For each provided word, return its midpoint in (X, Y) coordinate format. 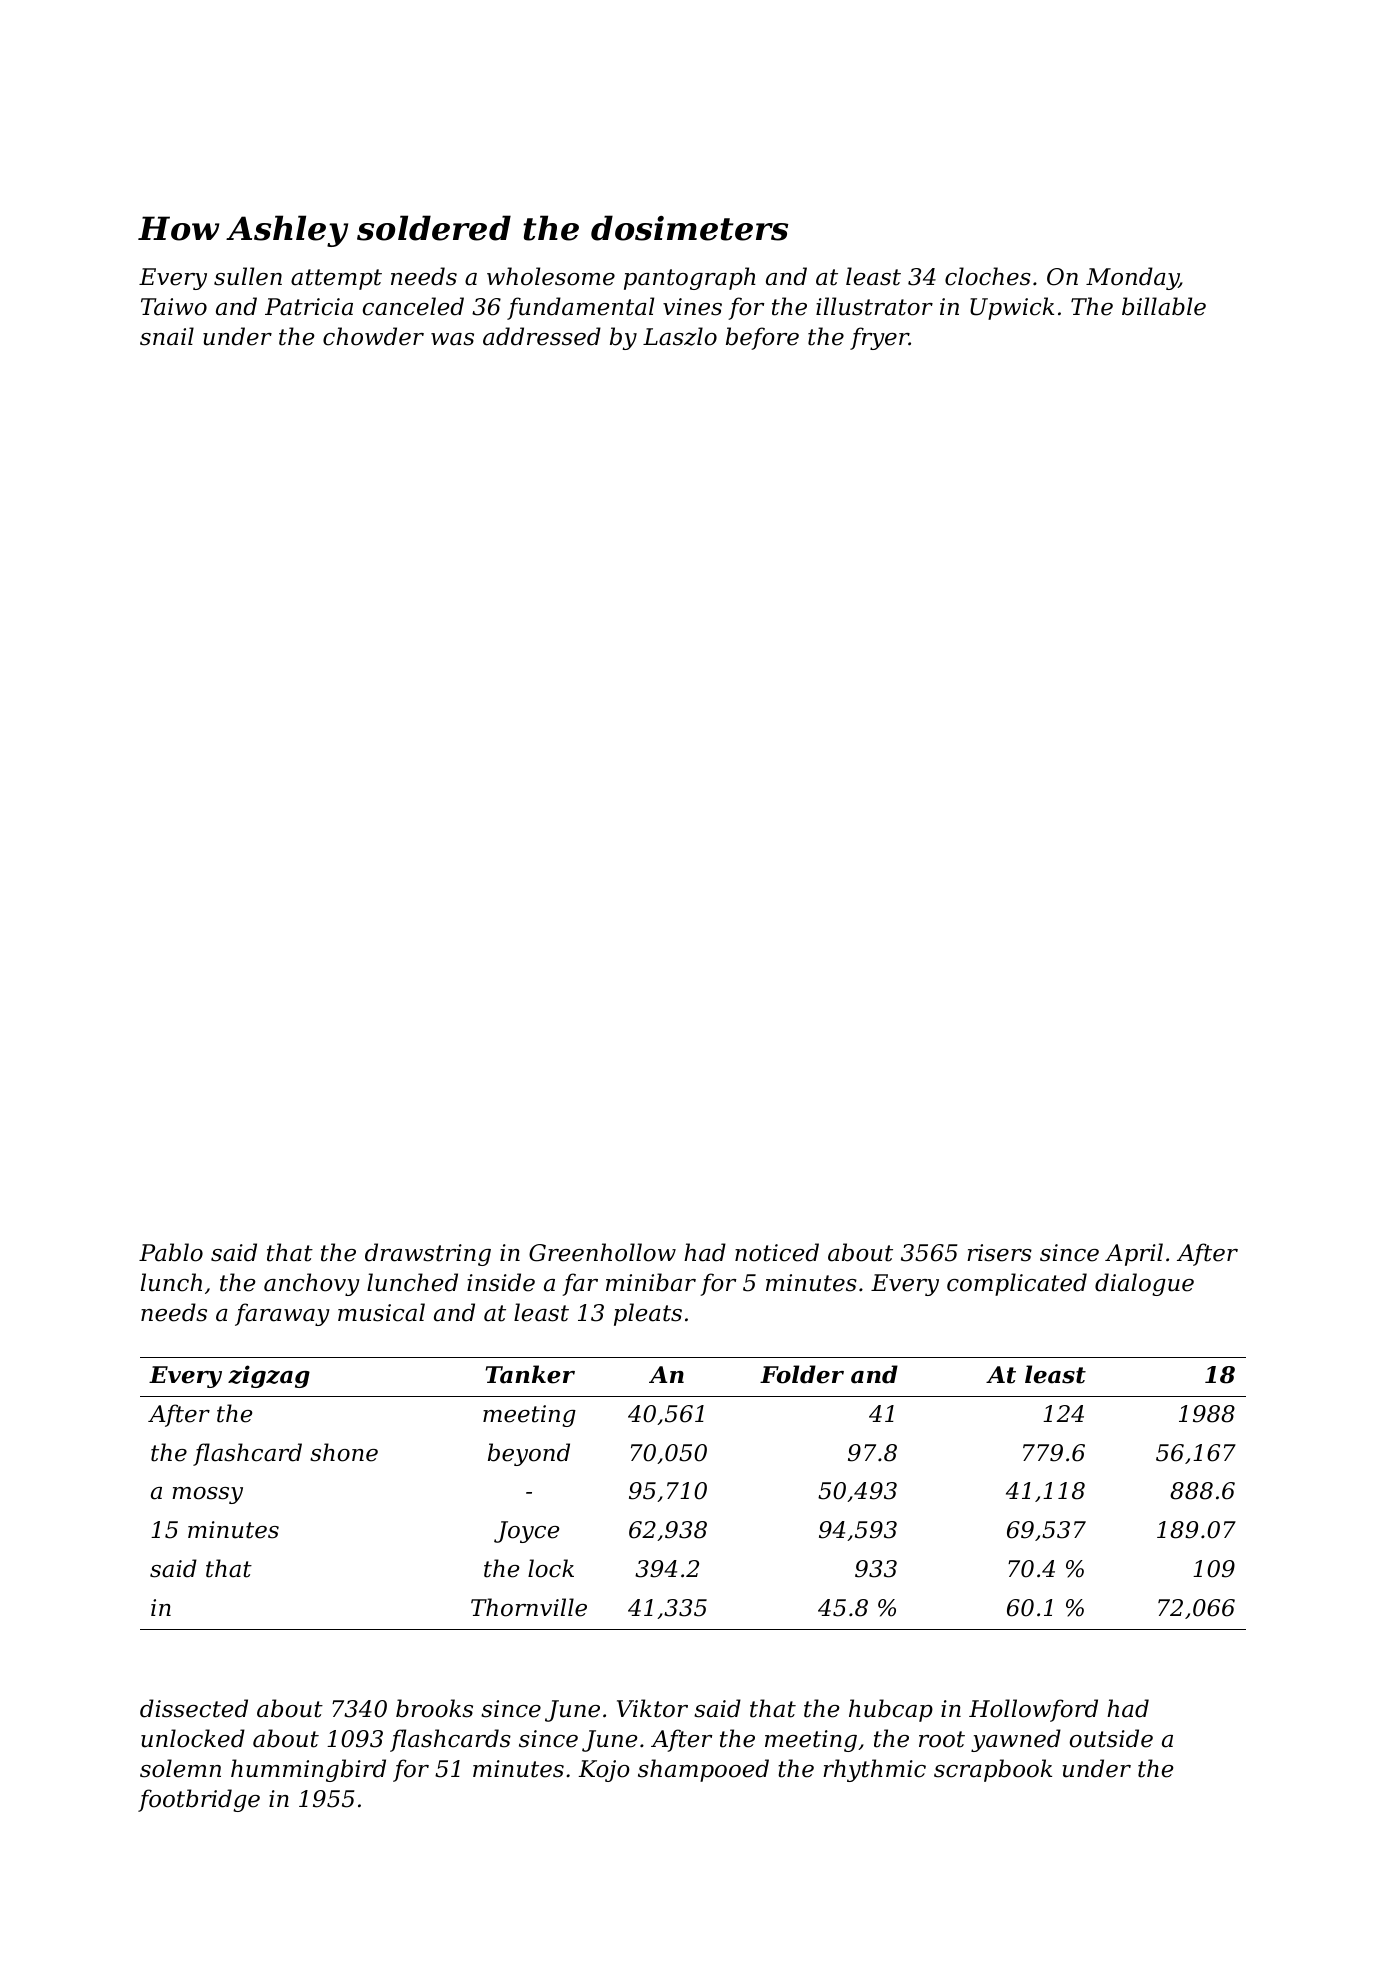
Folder (802, 1374)
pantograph (690, 278)
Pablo (171, 1252)
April (1134, 1254)
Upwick (1012, 308)
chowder (373, 336)
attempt (336, 279)
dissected (194, 1708)
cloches (988, 276)
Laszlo (680, 336)
